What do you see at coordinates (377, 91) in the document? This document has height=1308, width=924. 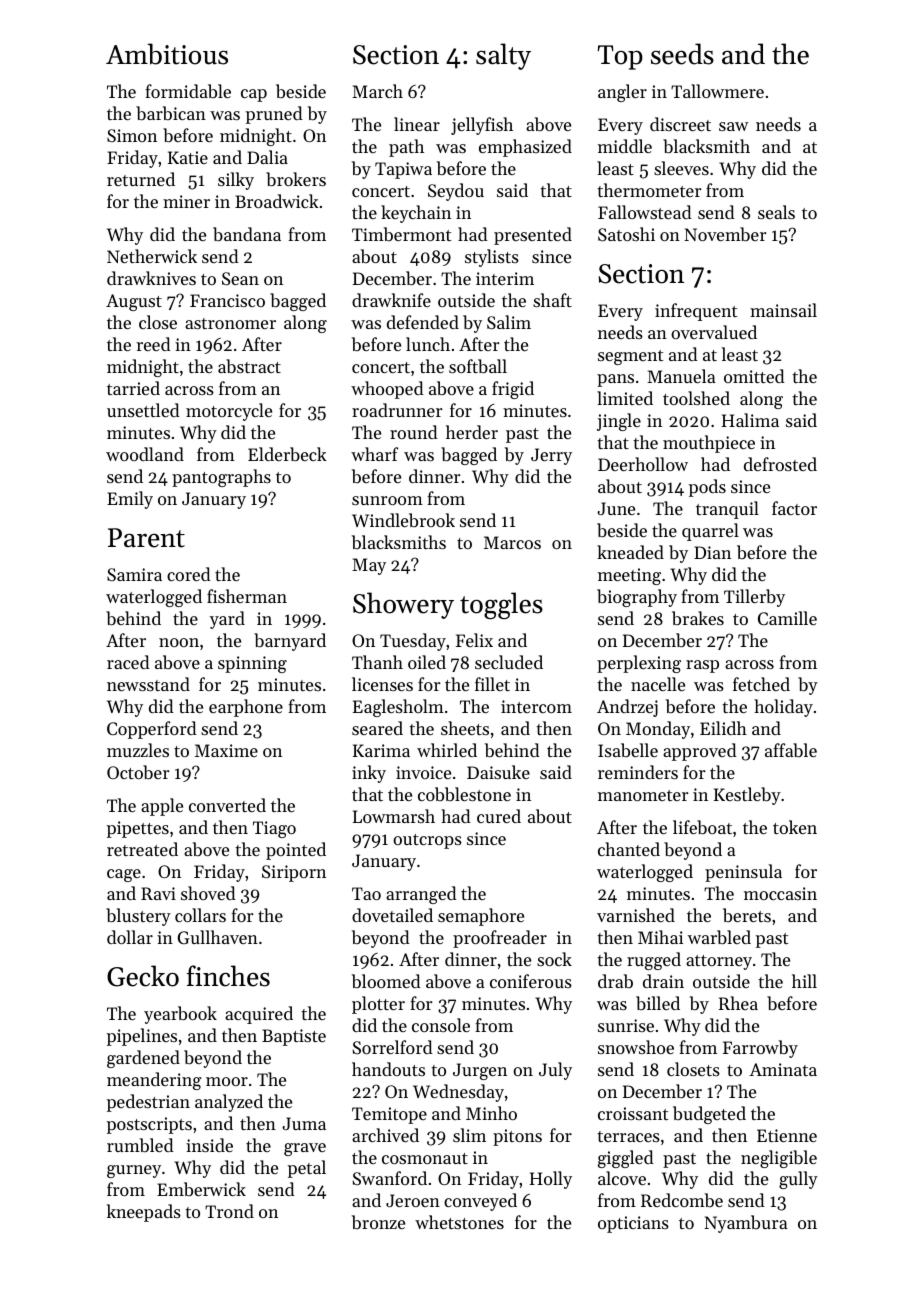 I see `March` at bounding box center [377, 91].
